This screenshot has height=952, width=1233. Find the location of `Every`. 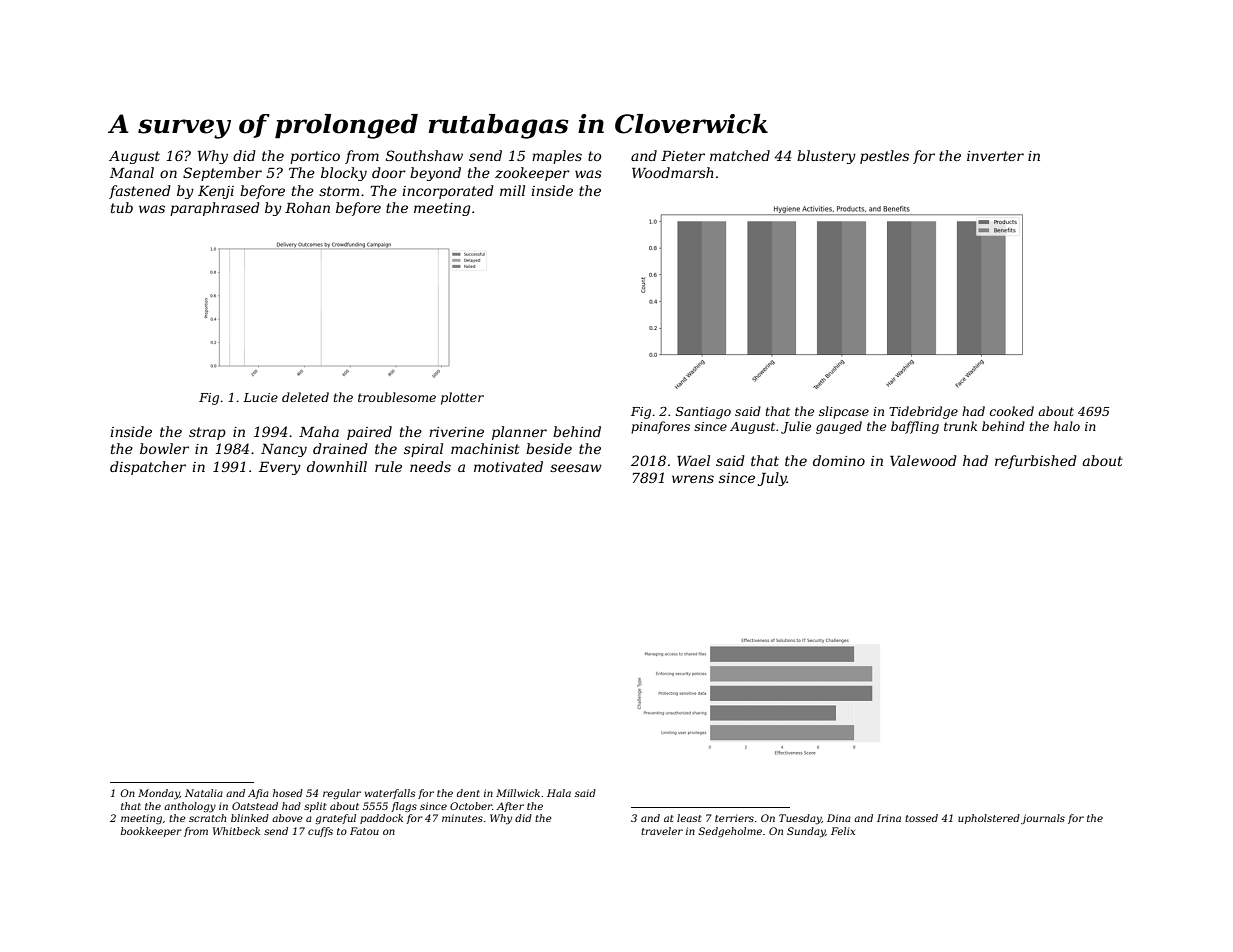

Every is located at coordinates (280, 468).
